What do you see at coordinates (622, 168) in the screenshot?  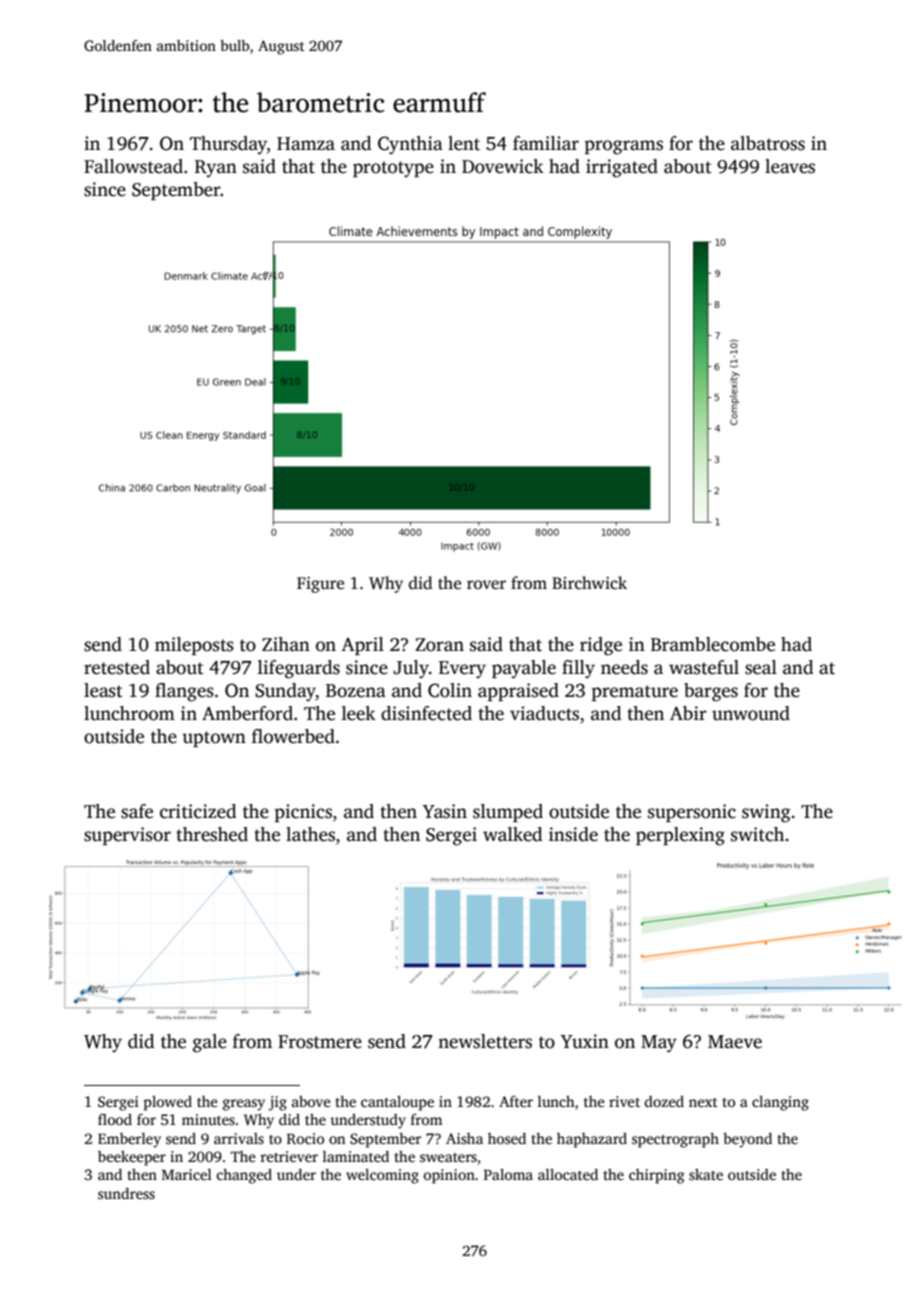 I see `irrigated` at bounding box center [622, 168].
